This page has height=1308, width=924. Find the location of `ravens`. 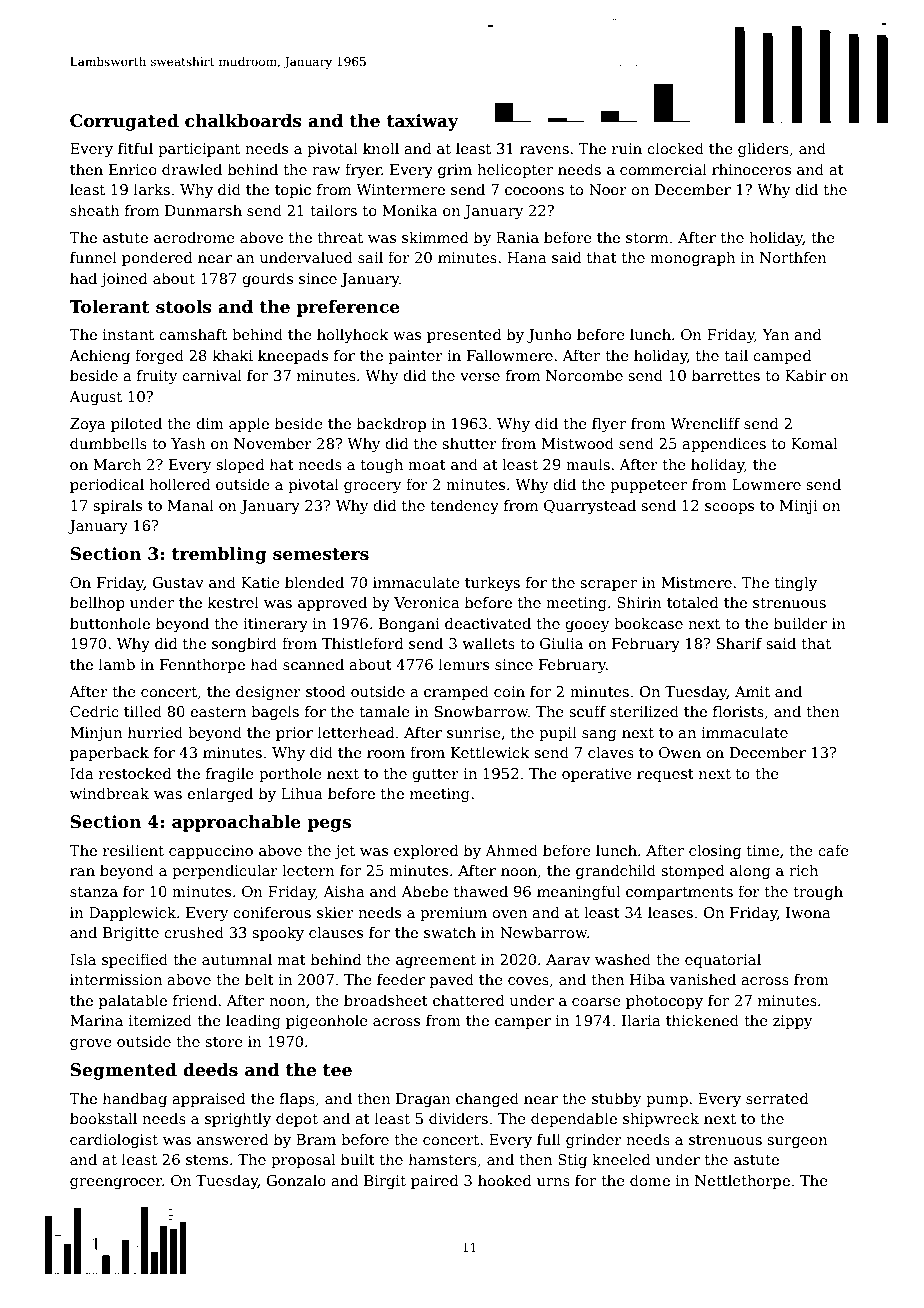

ravens is located at coordinates (544, 150).
